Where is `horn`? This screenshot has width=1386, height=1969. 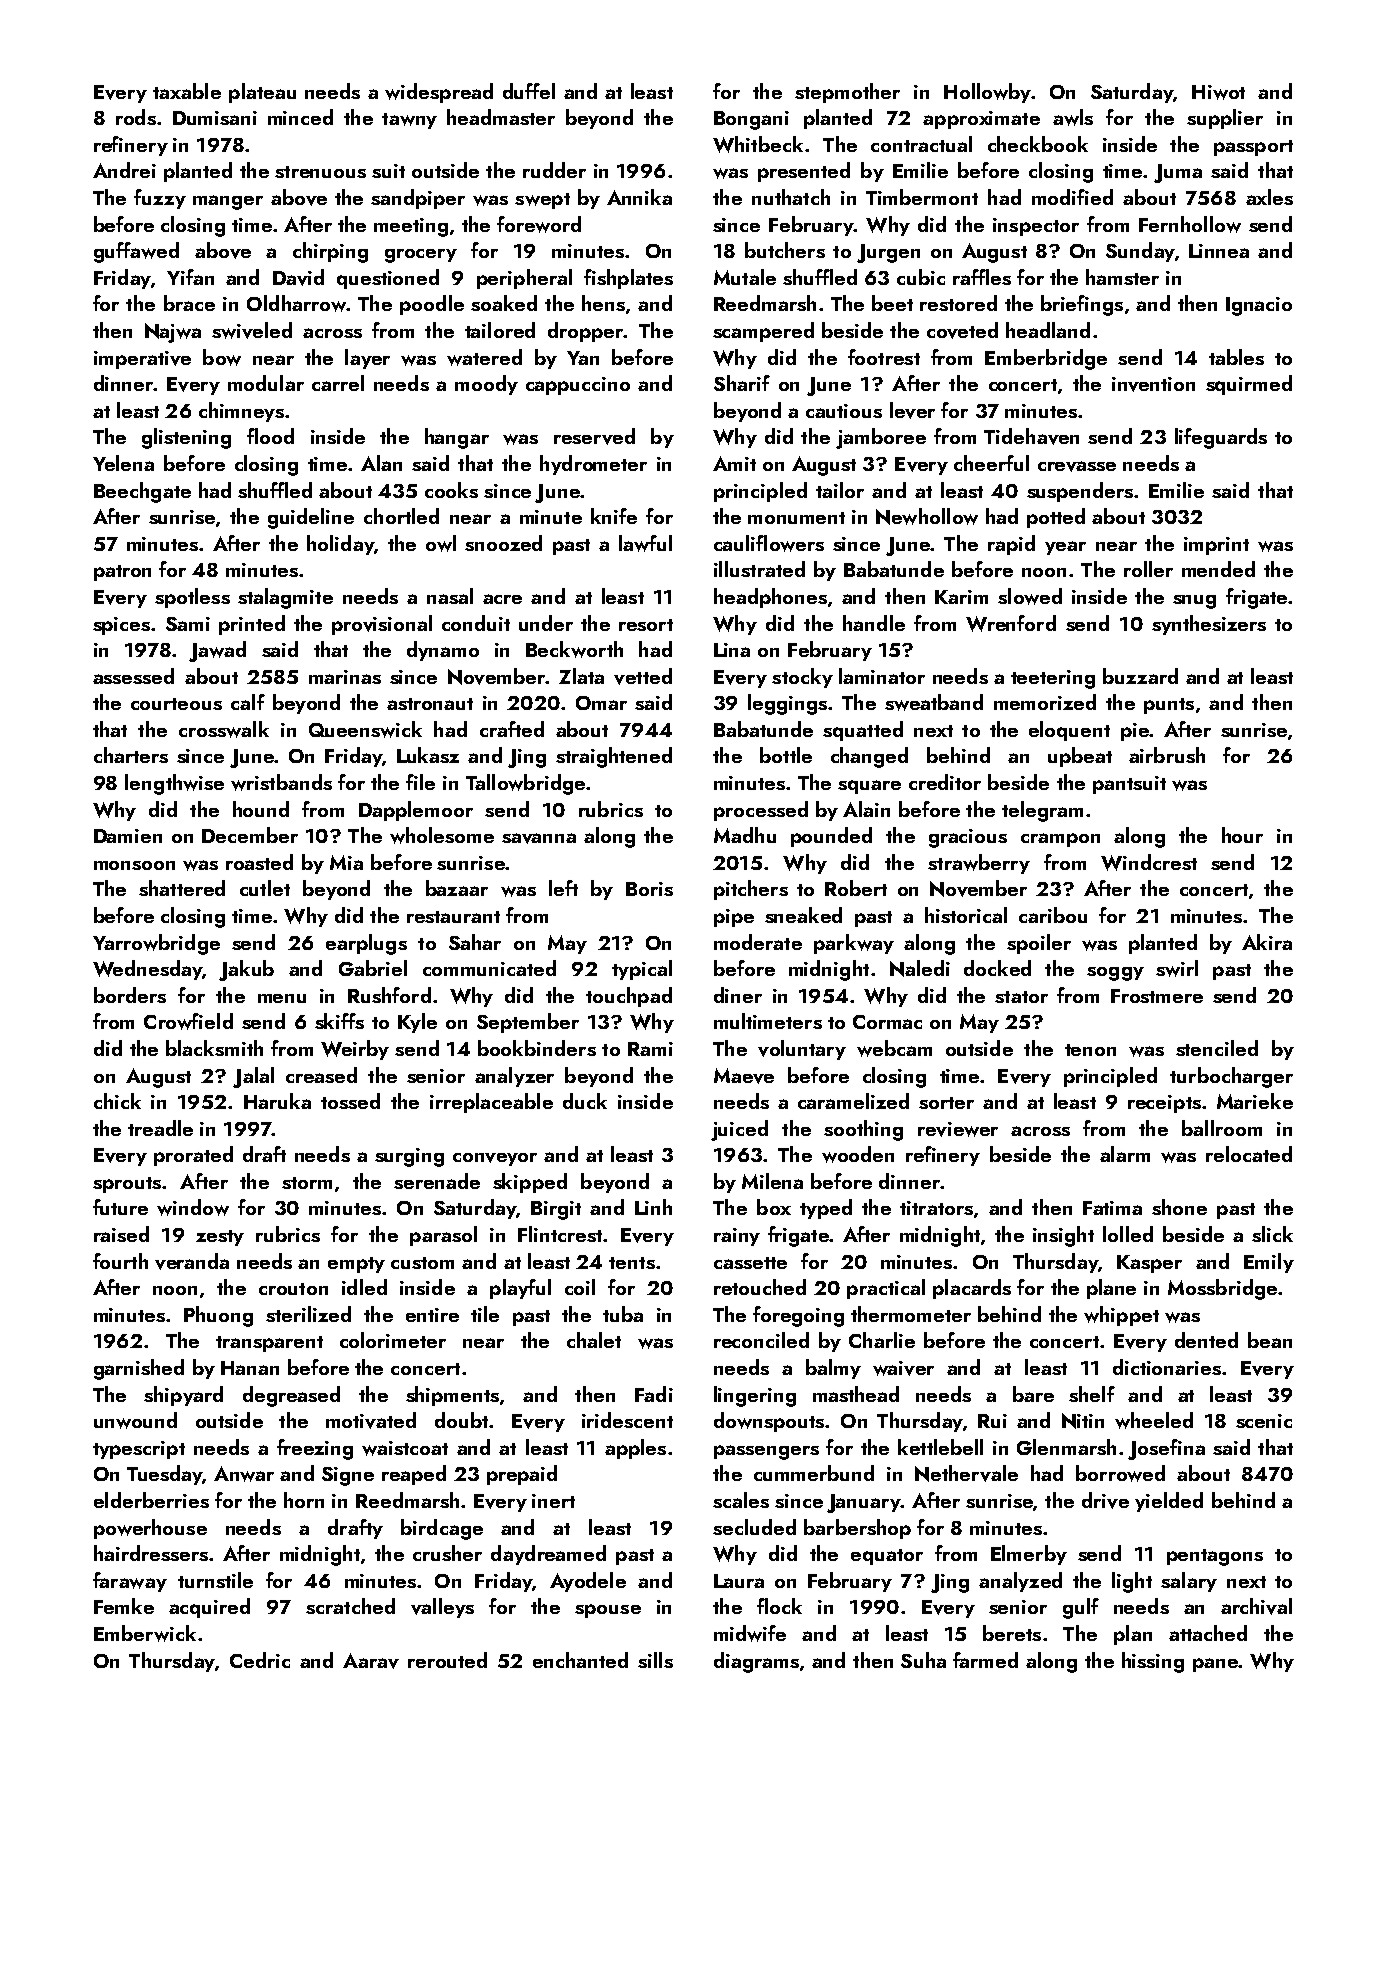
horn is located at coordinates (304, 1500).
